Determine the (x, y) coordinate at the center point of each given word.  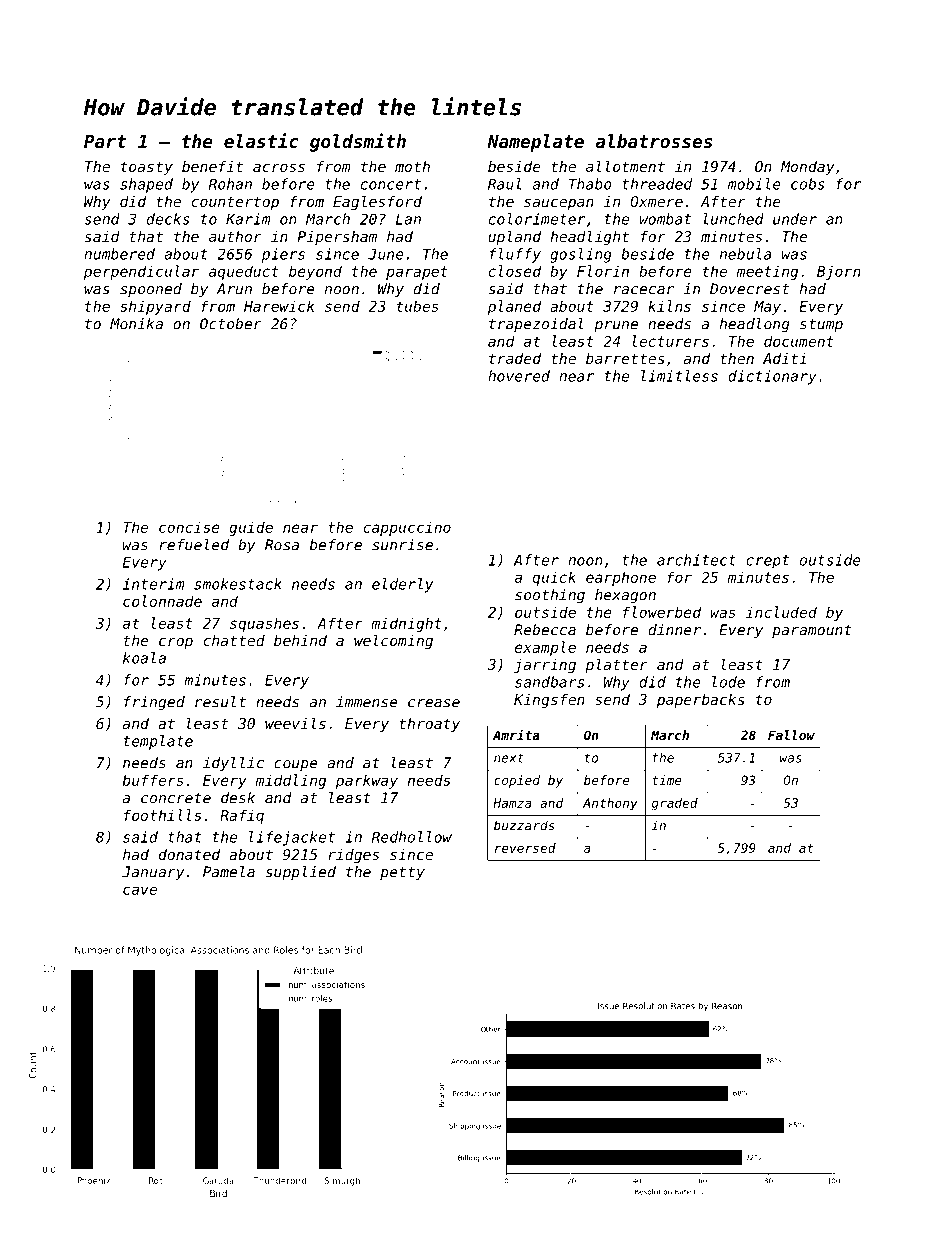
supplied (300, 873)
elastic (261, 140)
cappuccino (407, 528)
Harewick (279, 306)
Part (105, 141)
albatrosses (653, 141)
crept (767, 562)
